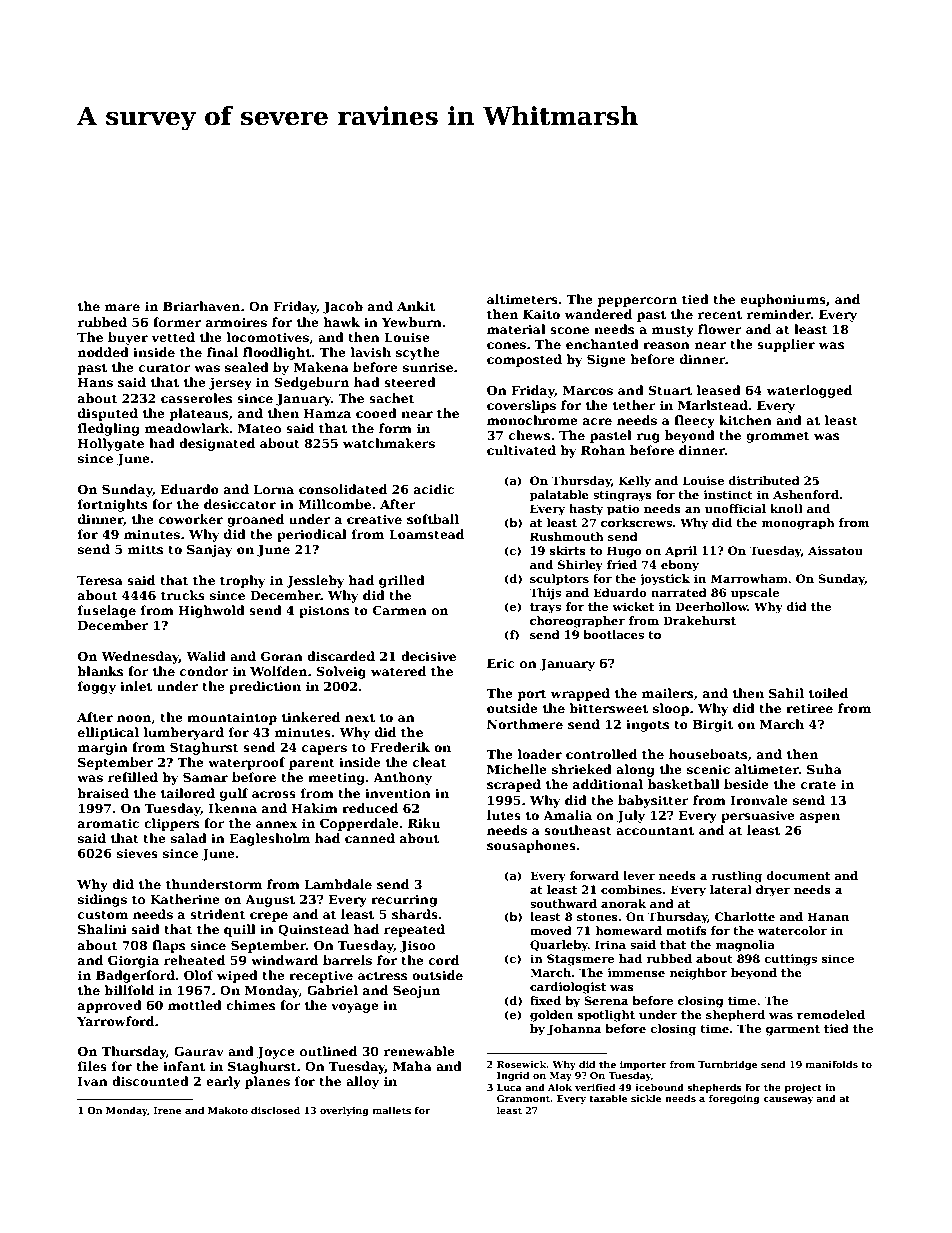 This screenshot has width=952, height=1233. I want to click on buyer, so click(128, 338).
